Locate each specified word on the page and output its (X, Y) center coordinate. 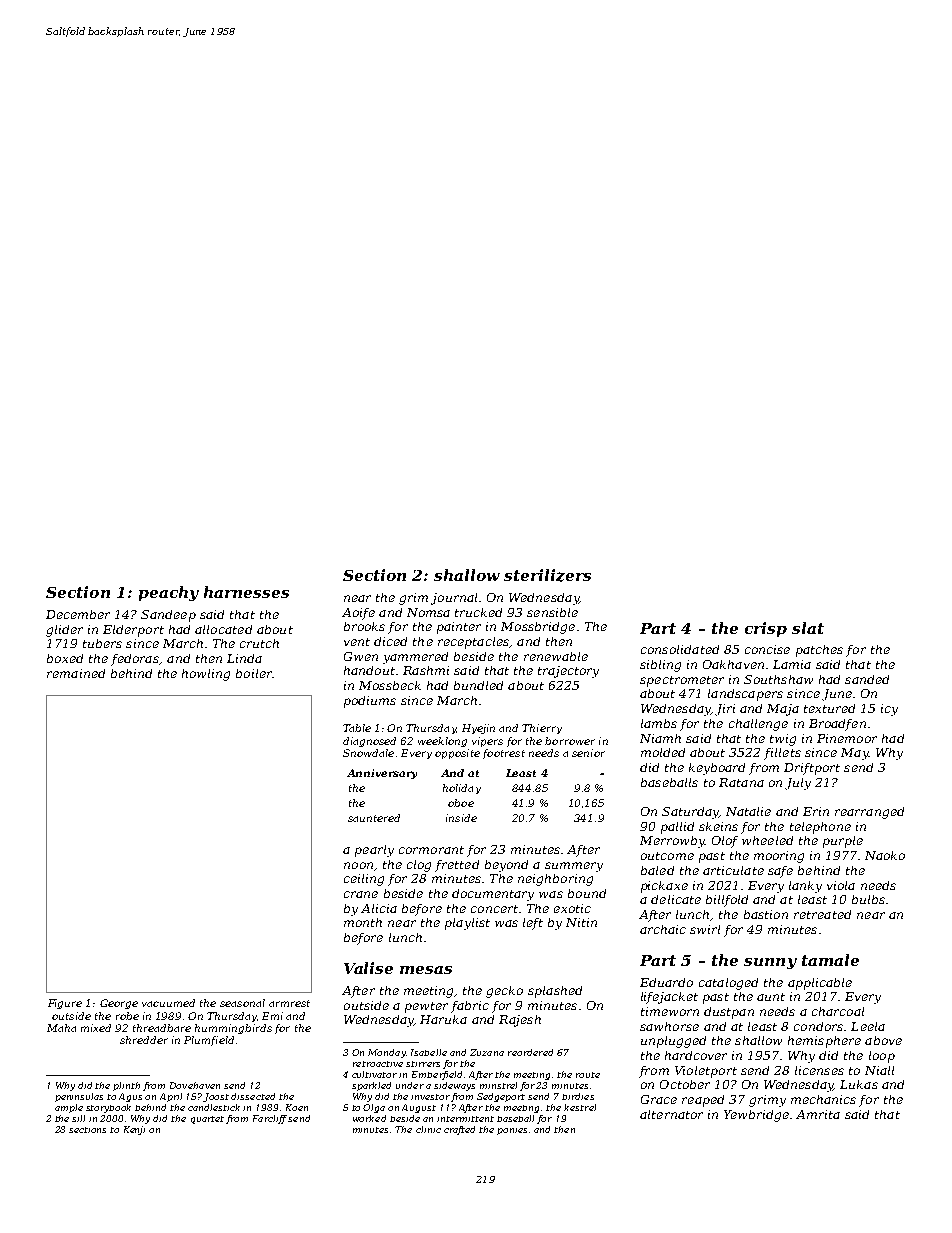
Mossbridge (538, 628)
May (855, 754)
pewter (426, 1007)
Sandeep (168, 616)
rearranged (869, 813)
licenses (819, 1070)
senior (588, 753)
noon (358, 865)
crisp (766, 629)
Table (357, 728)
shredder (144, 1040)
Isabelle (429, 1052)
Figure (65, 1004)
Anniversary (382, 774)
